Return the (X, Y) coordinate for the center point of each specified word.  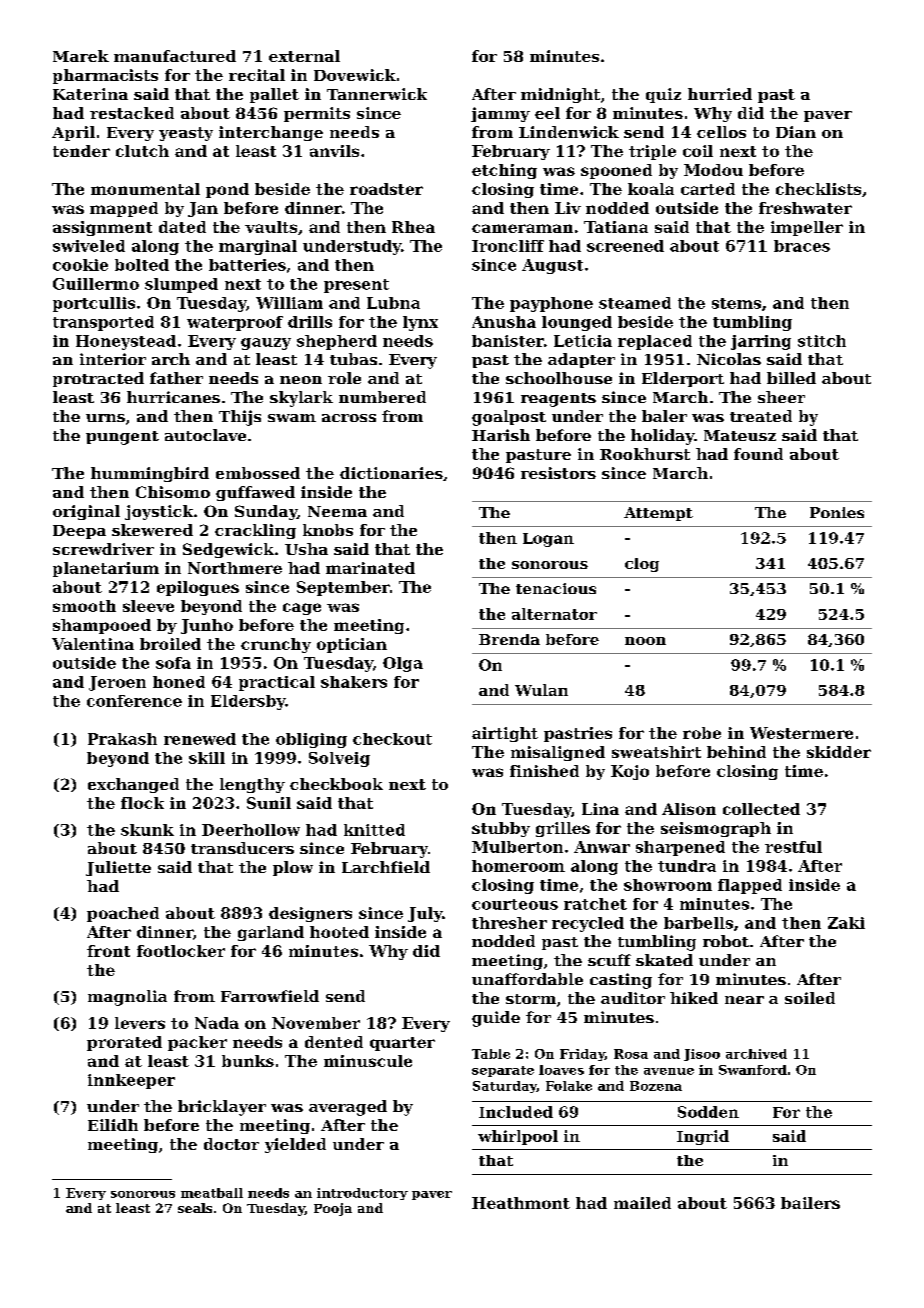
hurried (720, 94)
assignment (102, 228)
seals (195, 1208)
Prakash (122, 739)
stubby (501, 829)
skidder (839, 752)
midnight (560, 95)
